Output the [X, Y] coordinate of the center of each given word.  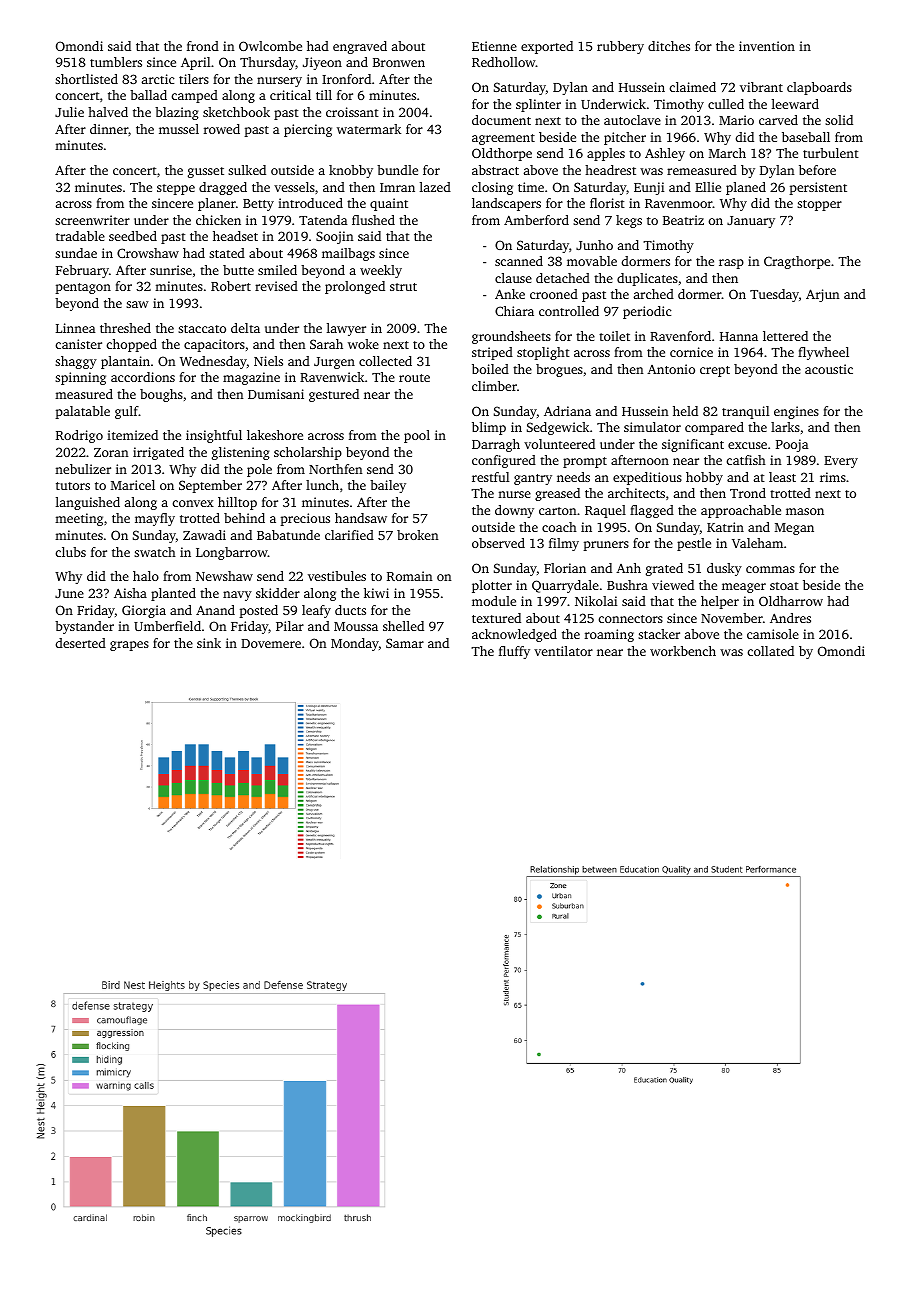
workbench [683, 651]
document [501, 120]
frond [203, 46]
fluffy [514, 652]
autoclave [632, 120]
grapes [129, 646]
